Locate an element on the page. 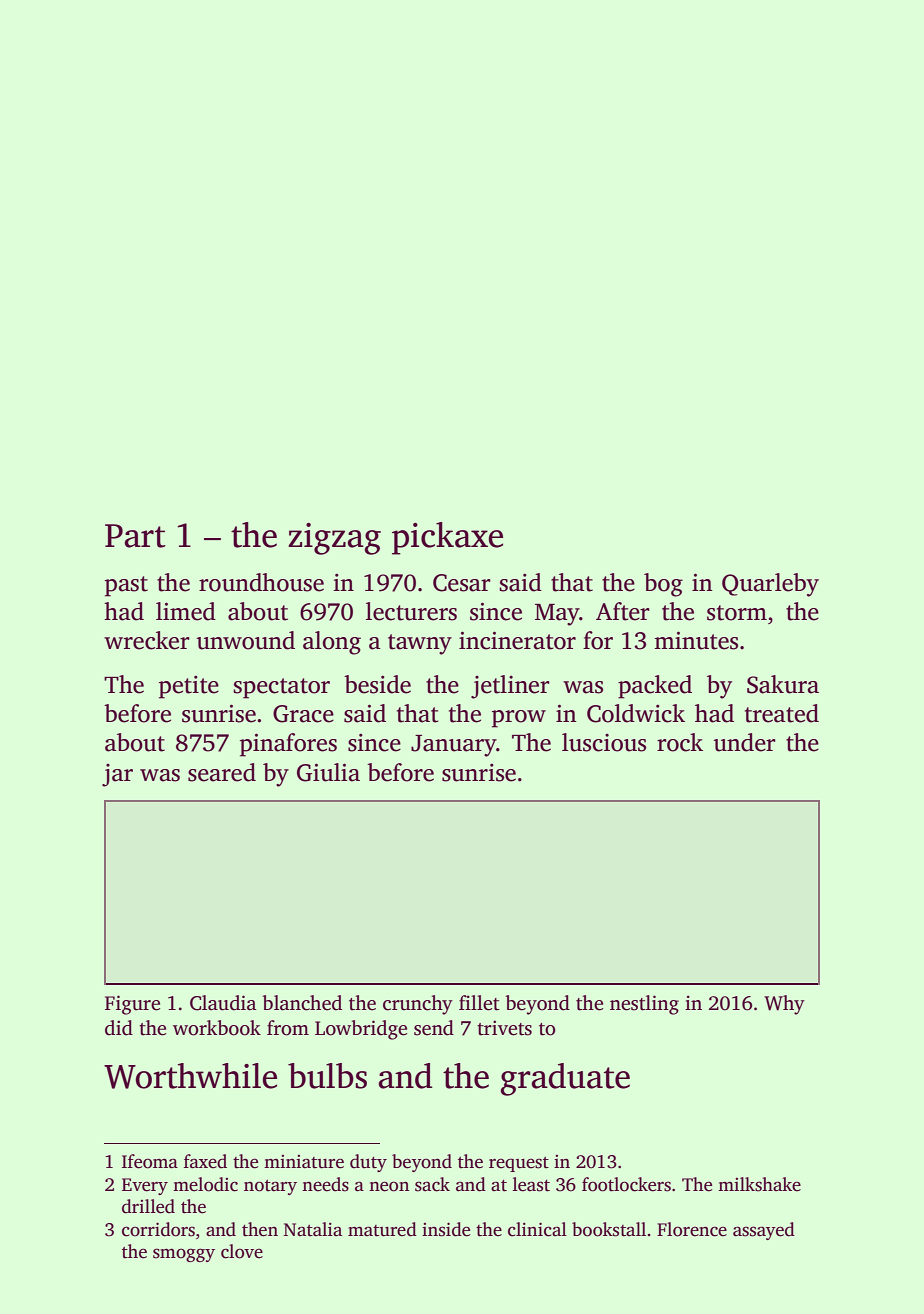 The width and height of the image is (924, 1314). then is located at coordinates (260, 1229).
